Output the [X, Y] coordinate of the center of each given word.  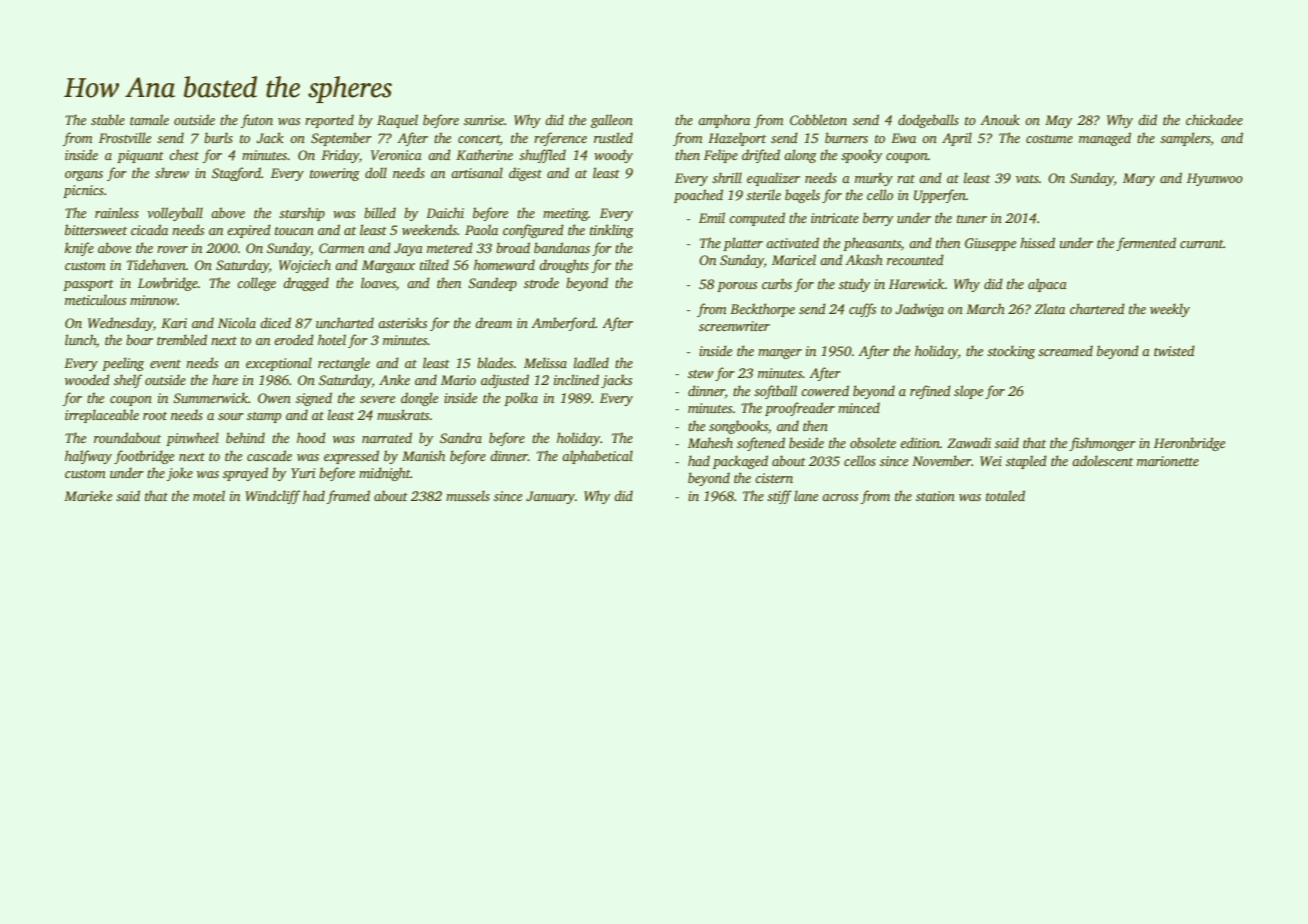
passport [88, 285]
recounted [915, 259]
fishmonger [1102, 444]
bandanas [562, 247]
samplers [1185, 139]
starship [302, 214]
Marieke [88, 495]
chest [184, 154]
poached [698, 196]
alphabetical [597, 457]
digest [525, 174]
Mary [1139, 179]
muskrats [403, 414]
